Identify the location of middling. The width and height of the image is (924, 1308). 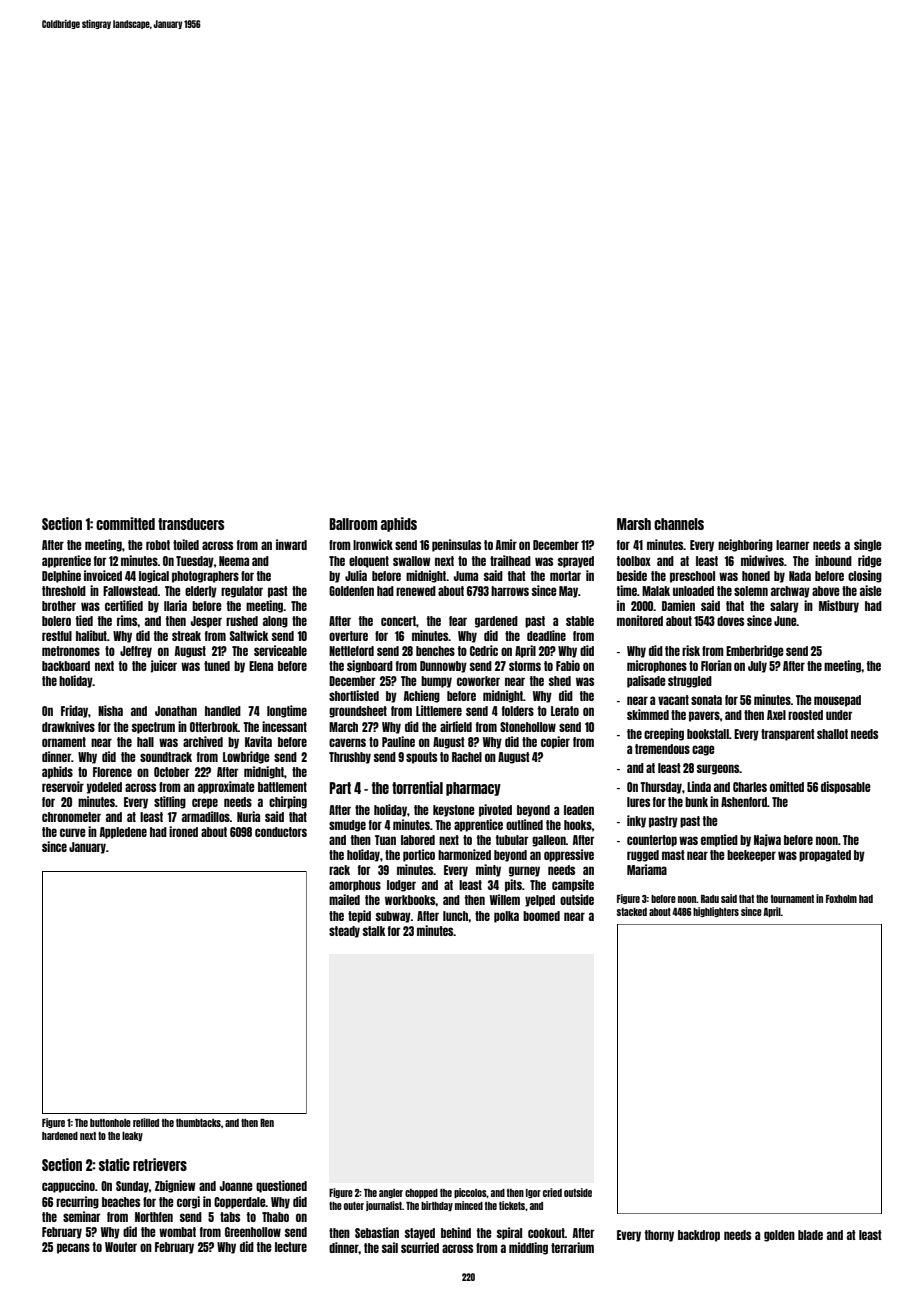
(528, 1248).
